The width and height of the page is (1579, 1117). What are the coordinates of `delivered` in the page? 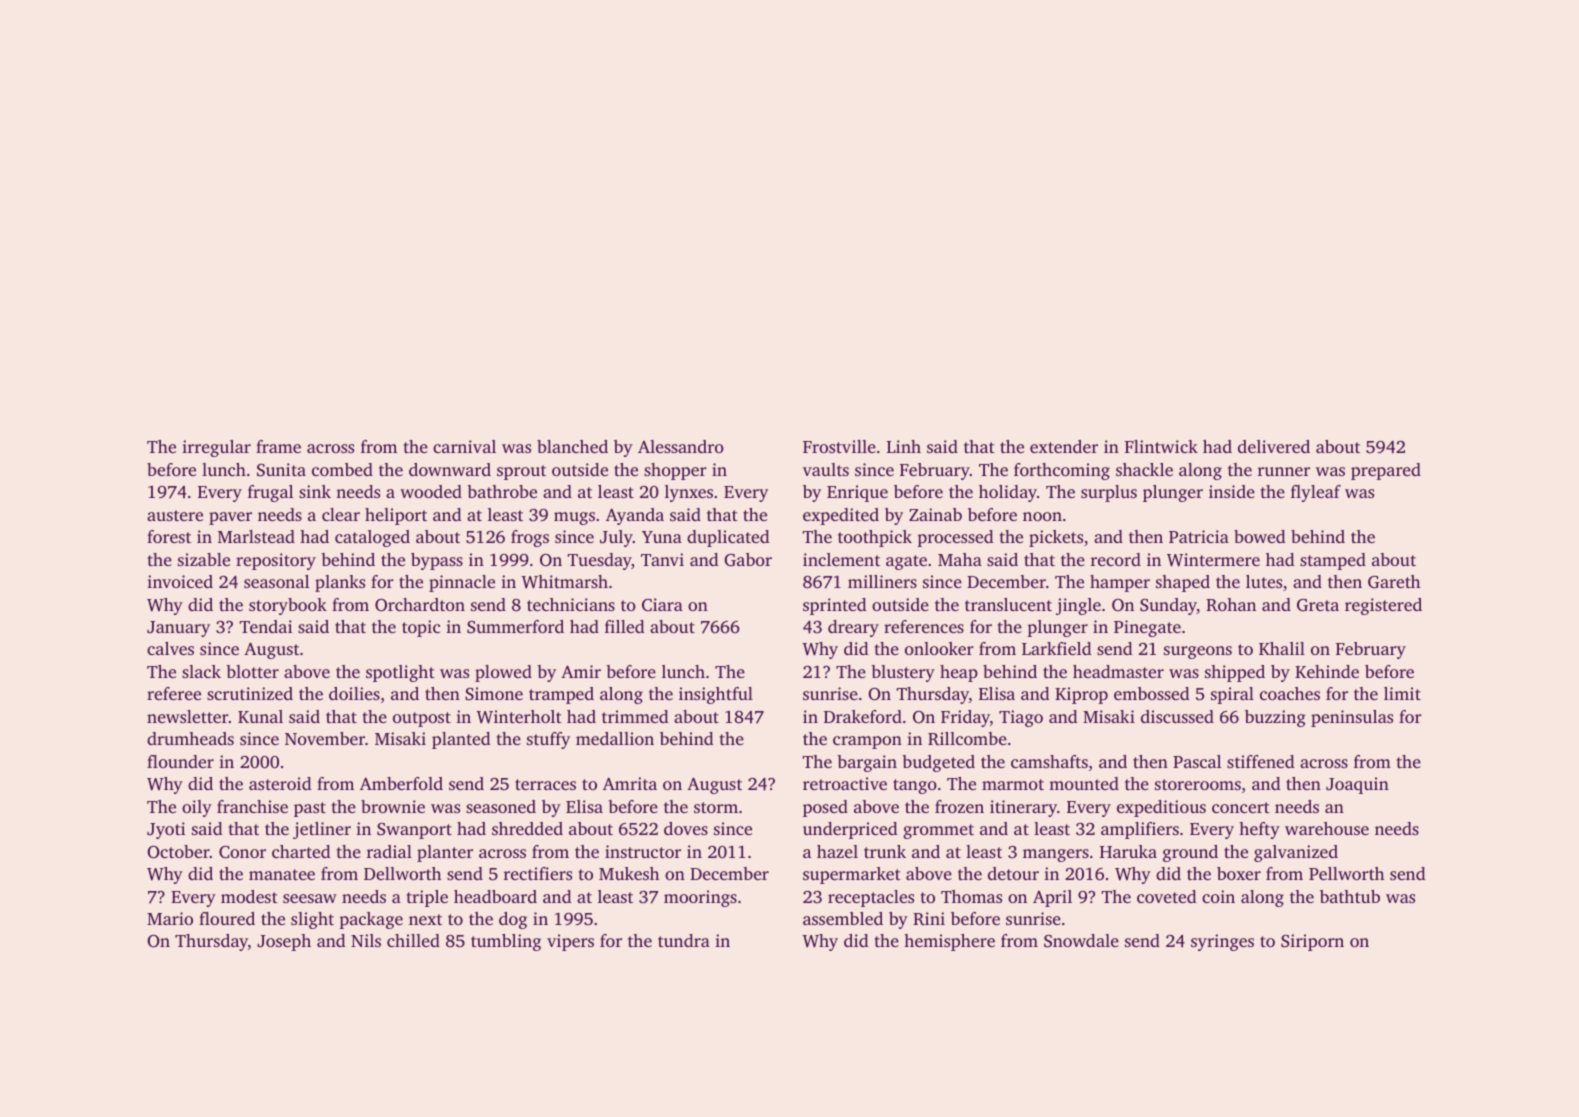 It's located at (1274, 446).
